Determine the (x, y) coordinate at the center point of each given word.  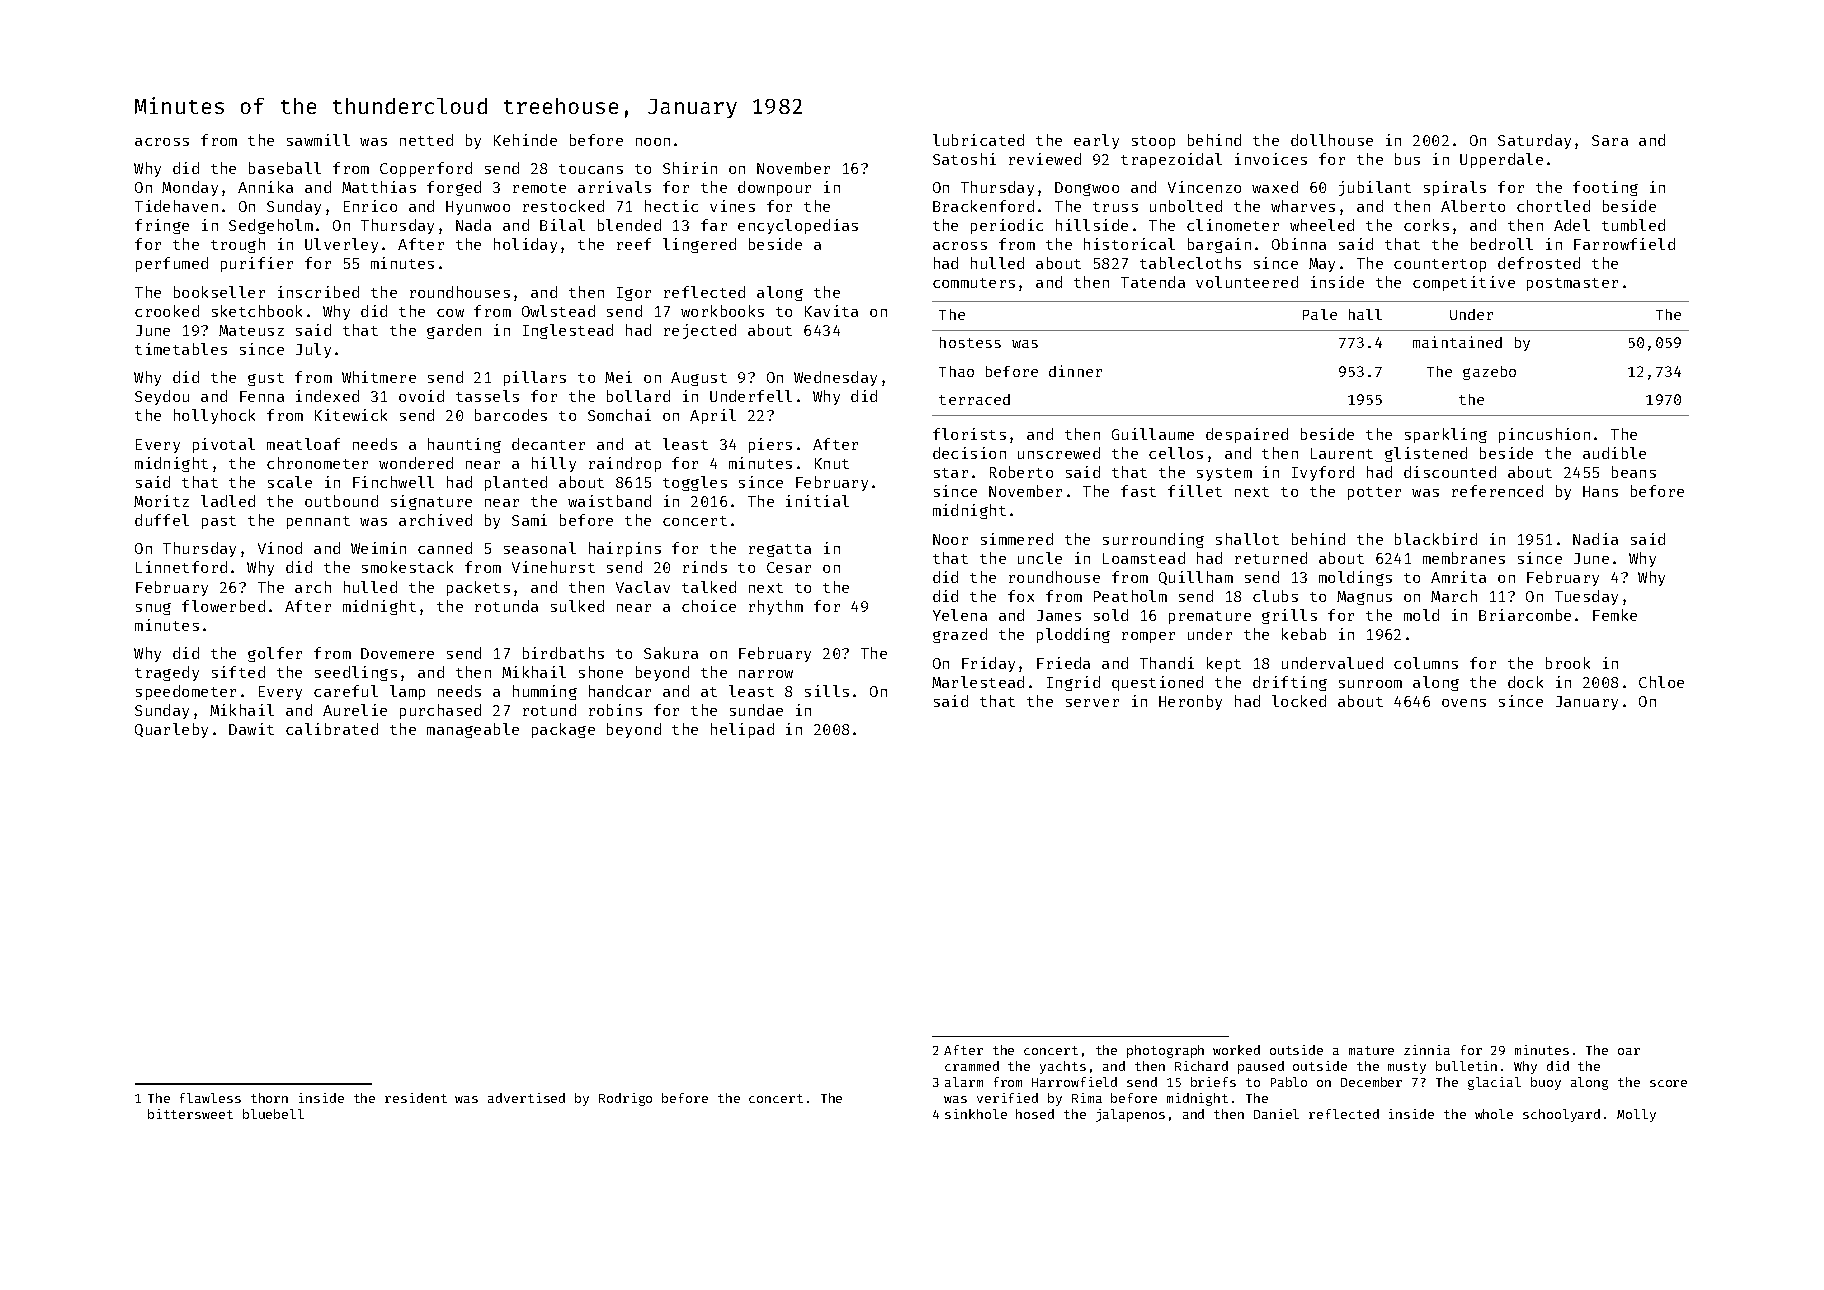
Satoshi (964, 159)
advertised (526, 1098)
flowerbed (223, 606)
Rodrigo (625, 1099)
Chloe (1661, 682)
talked (709, 587)
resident (416, 1098)
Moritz (161, 501)
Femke (1615, 615)
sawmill (318, 140)
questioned (1157, 683)
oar (1629, 1051)
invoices (1271, 159)
